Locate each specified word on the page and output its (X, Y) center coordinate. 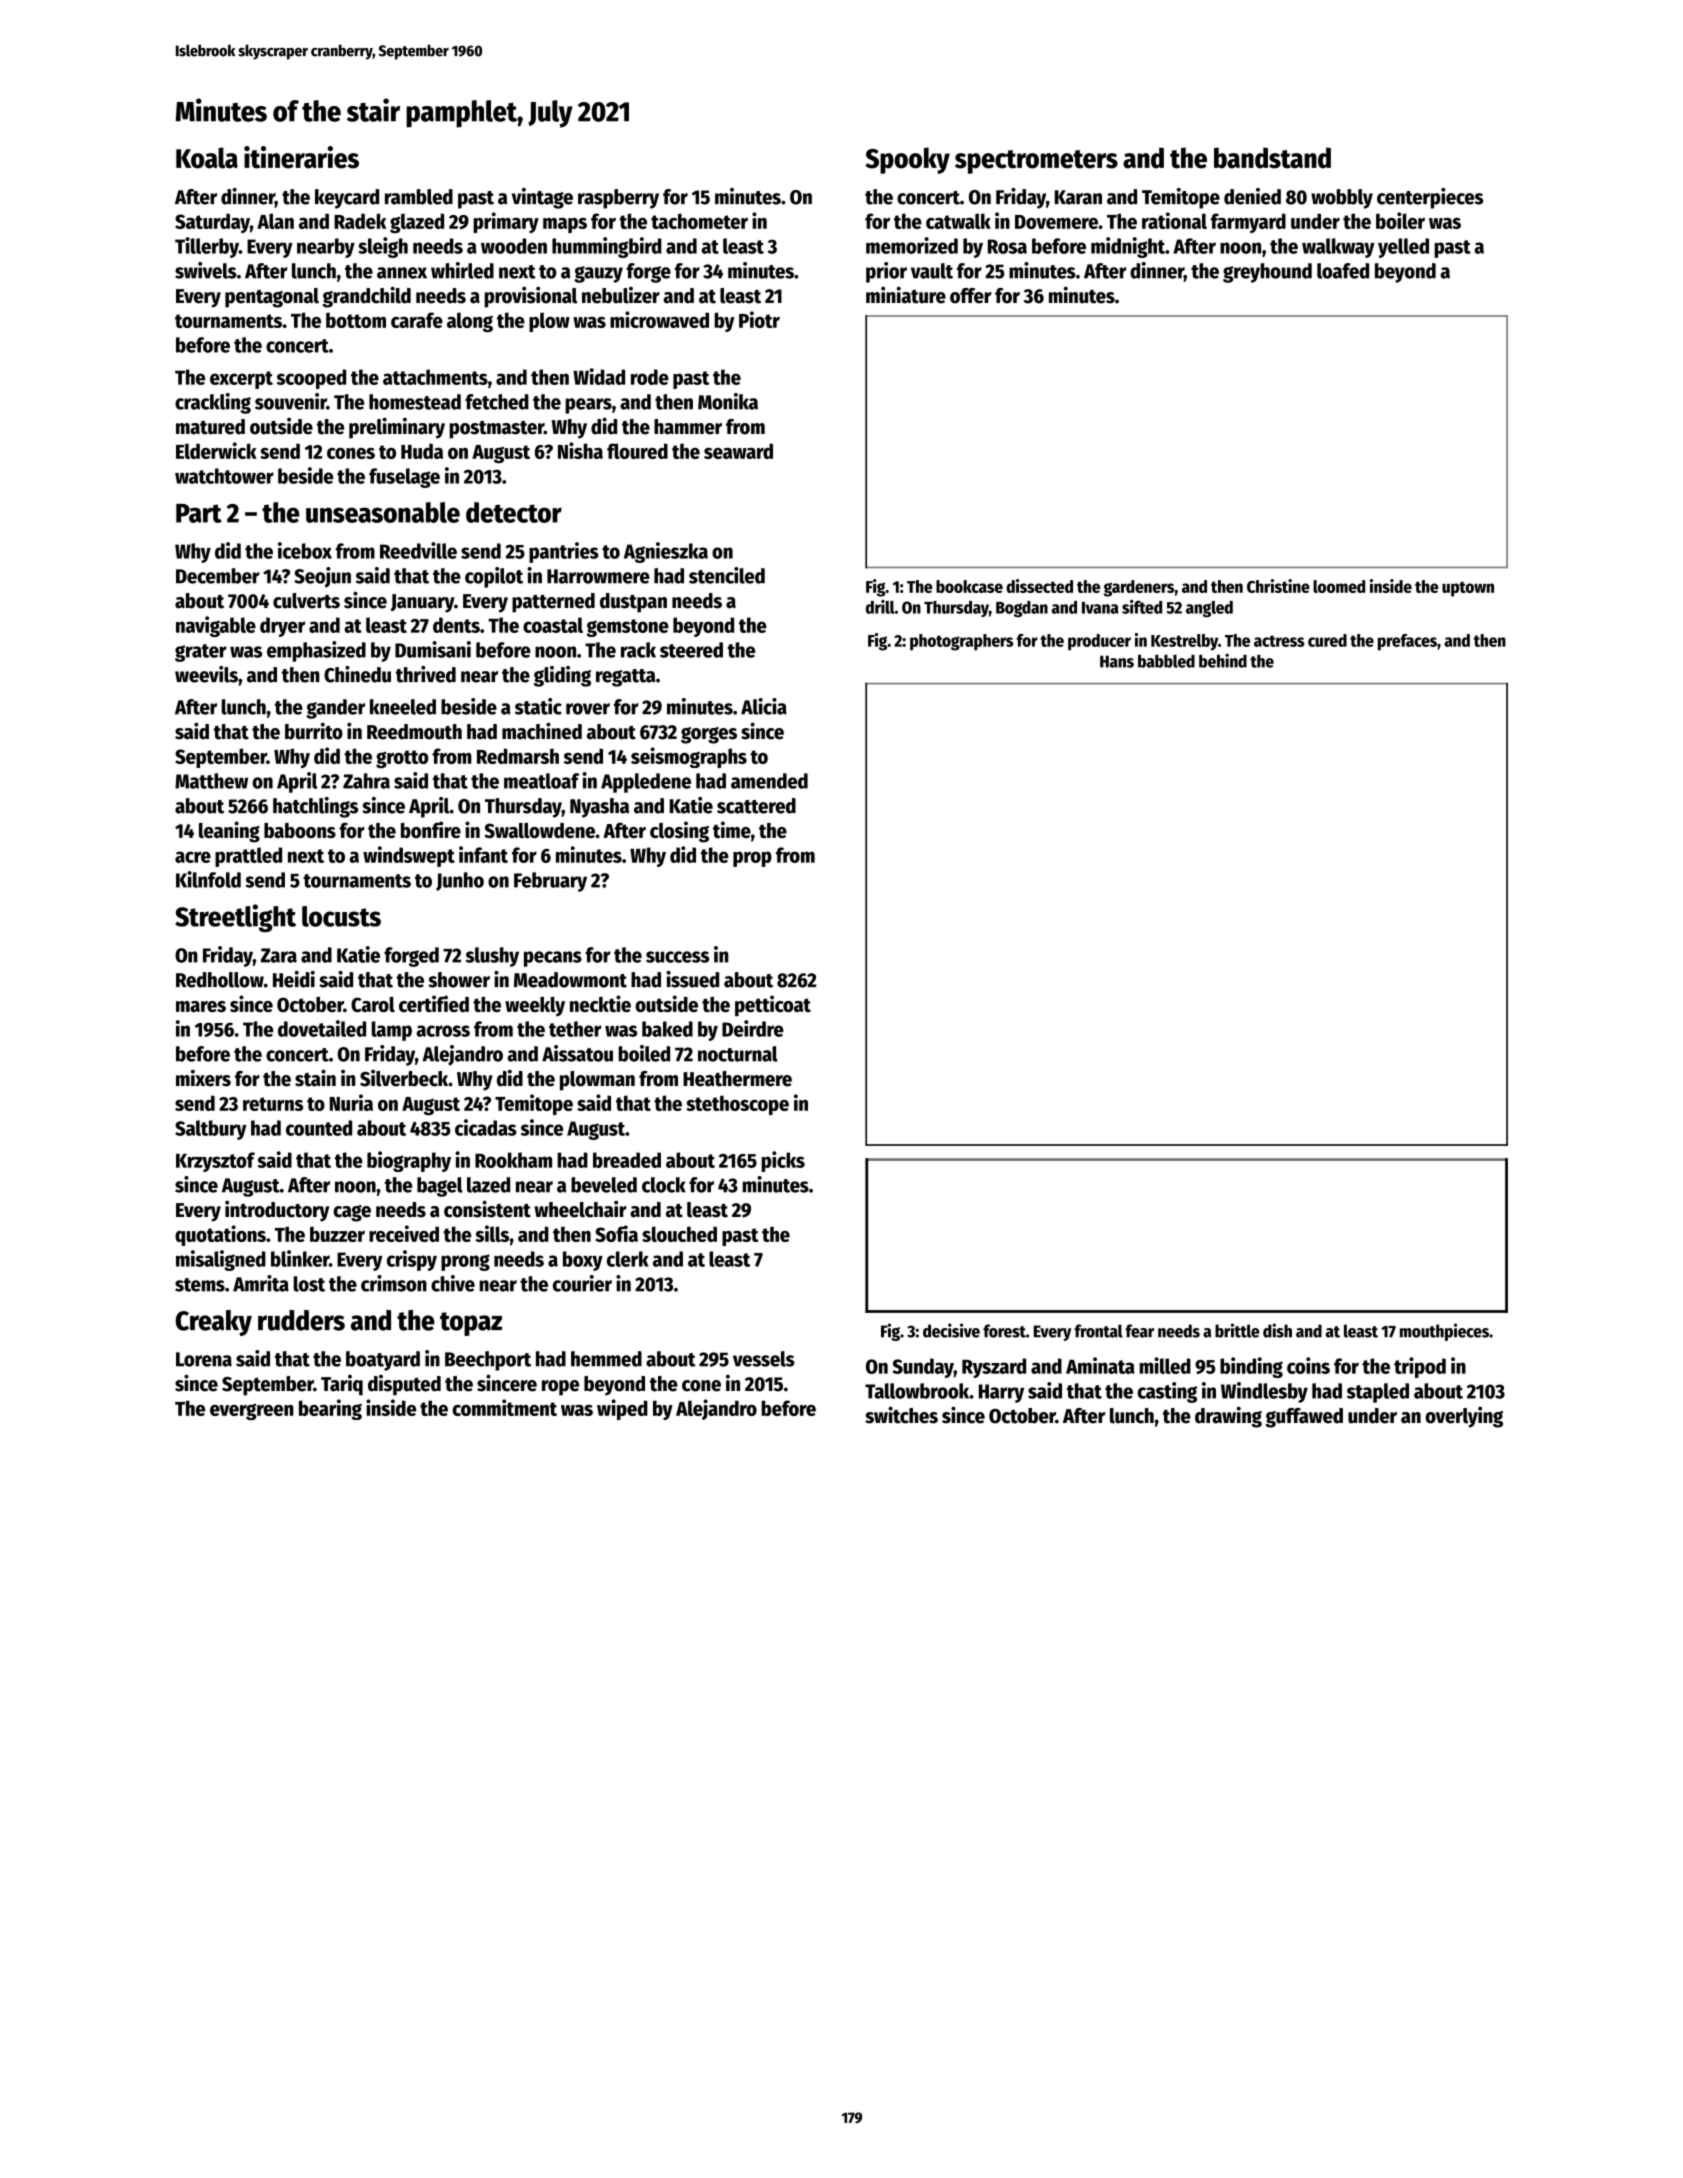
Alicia (764, 706)
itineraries (301, 157)
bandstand (1272, 158)
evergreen (252, 1411)
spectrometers (1036, 162)
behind (1223, 660)
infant (483, 854)
